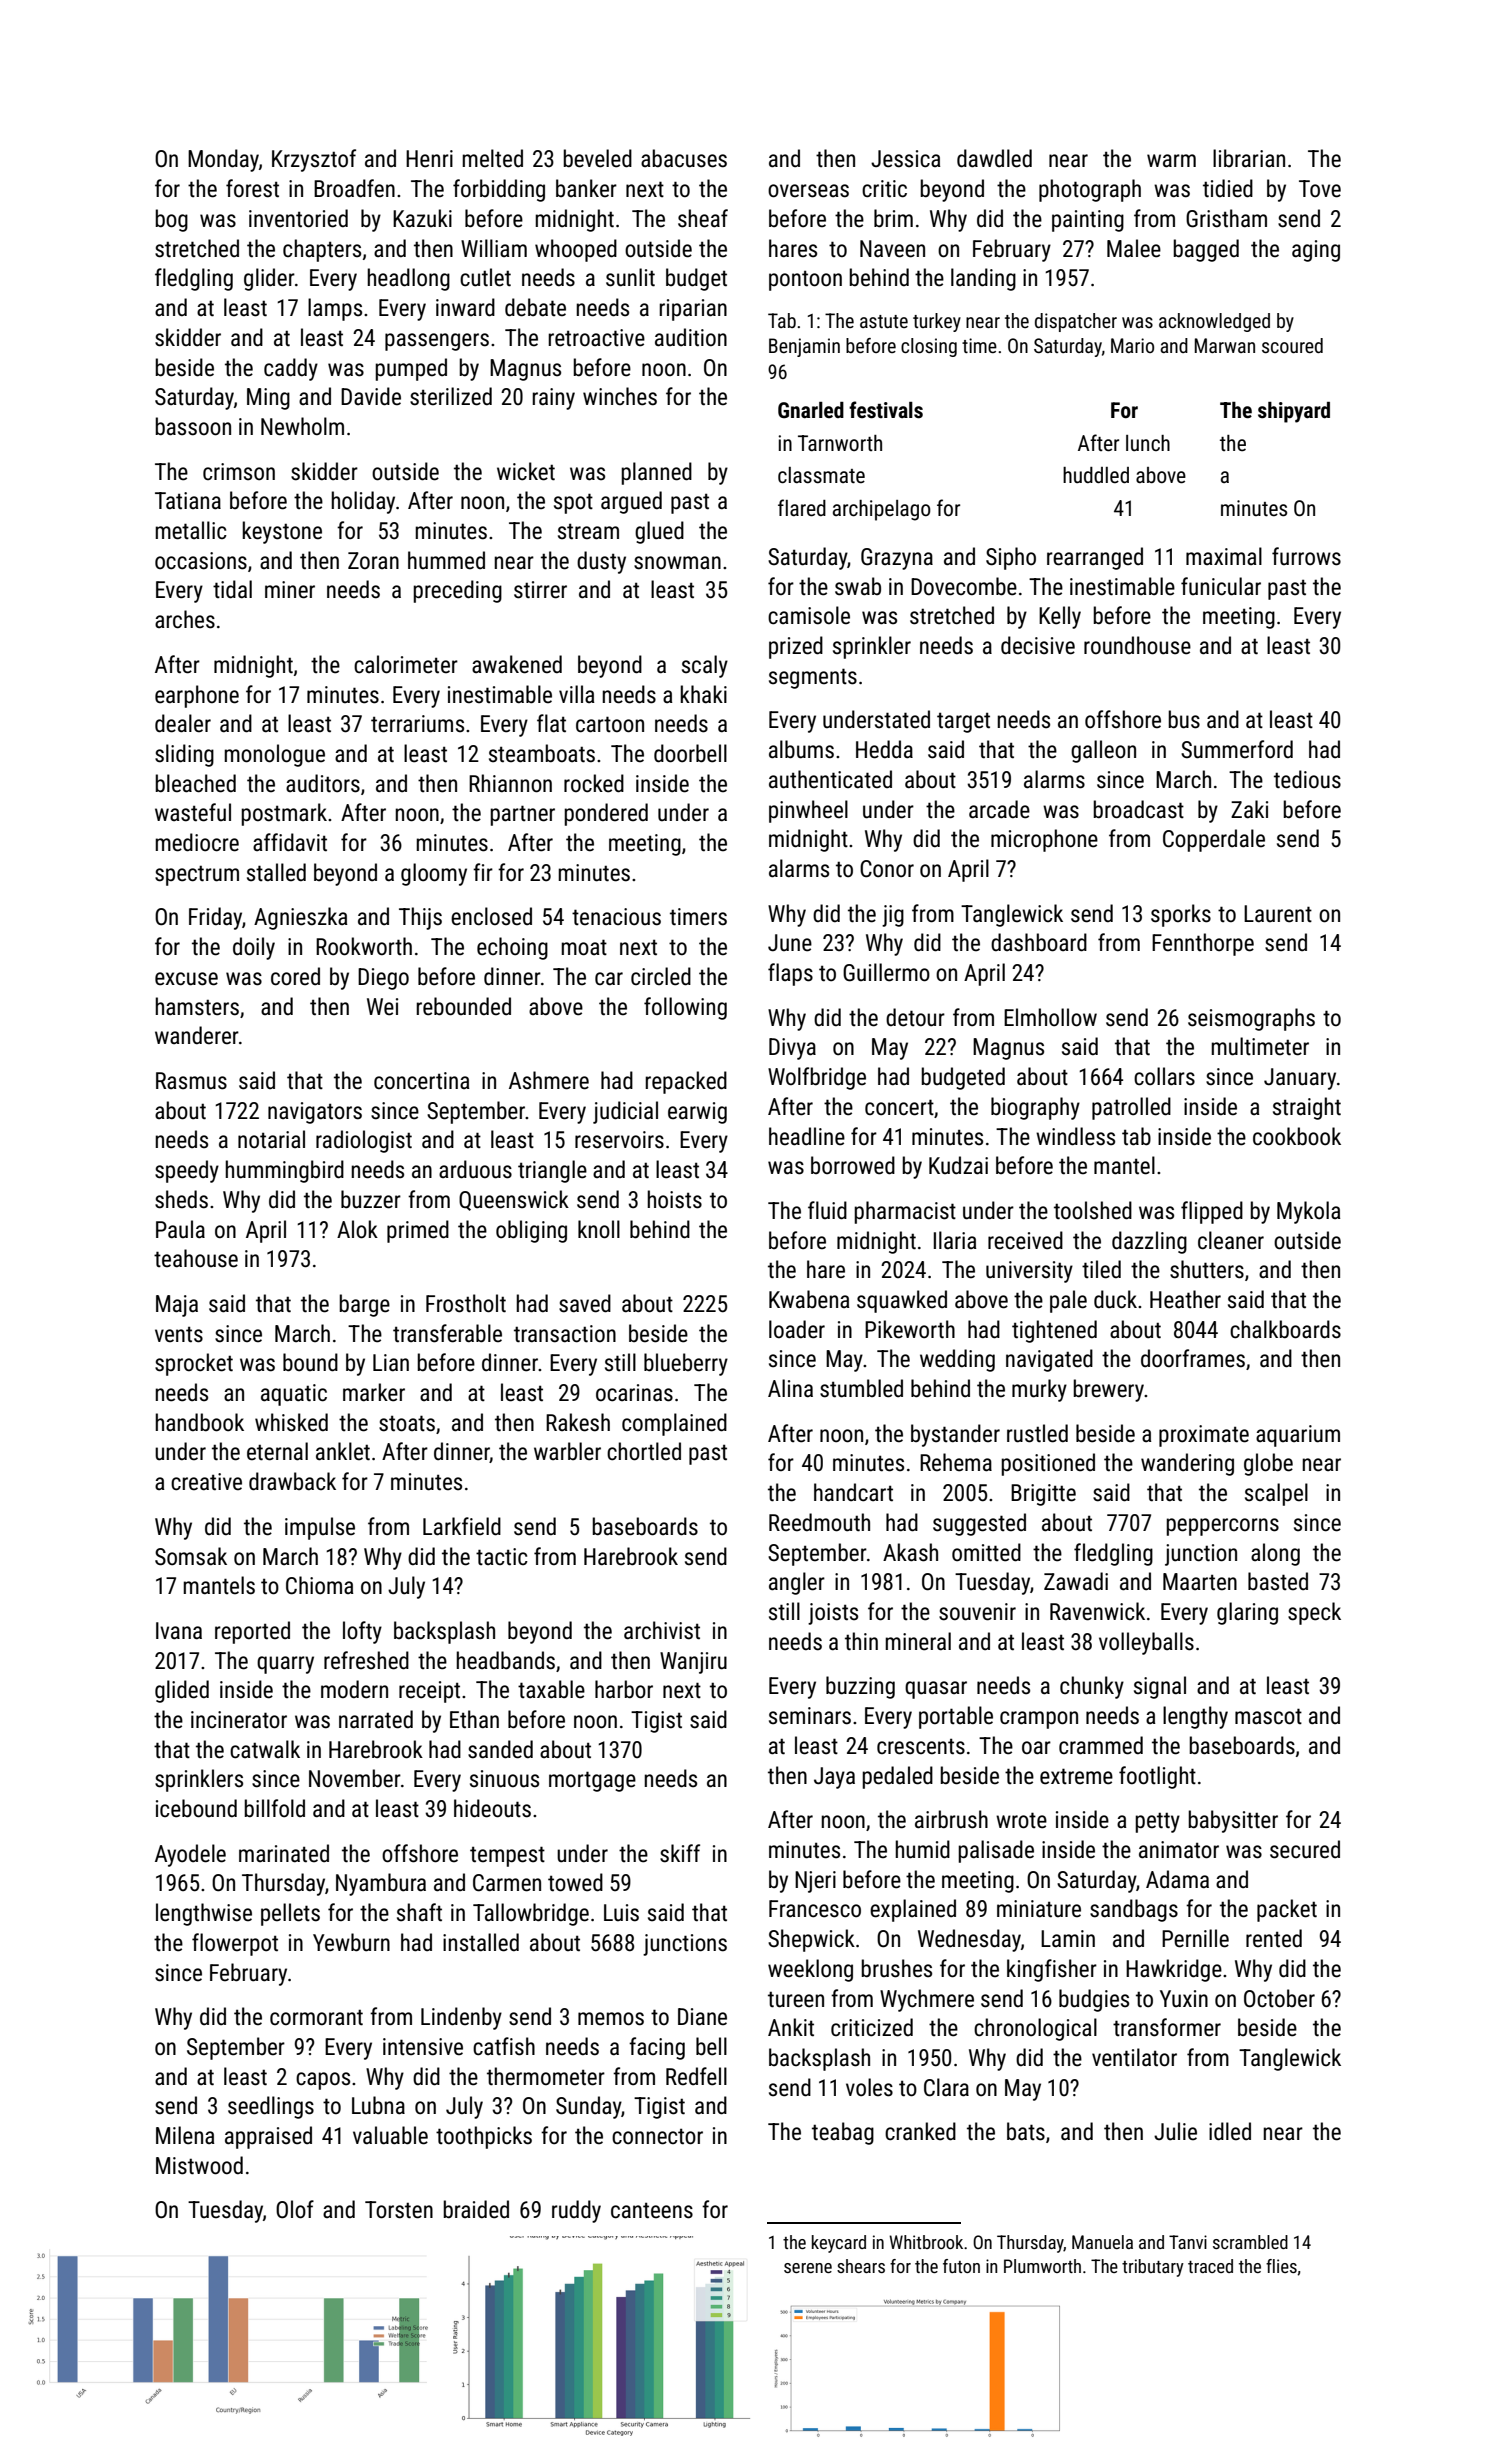 This screenshot has width=1496, height=2464. What do you see at coordinates (484, 2137) in the screenshot?
I see `toothpicks` at bounding box center [484, 2137].
